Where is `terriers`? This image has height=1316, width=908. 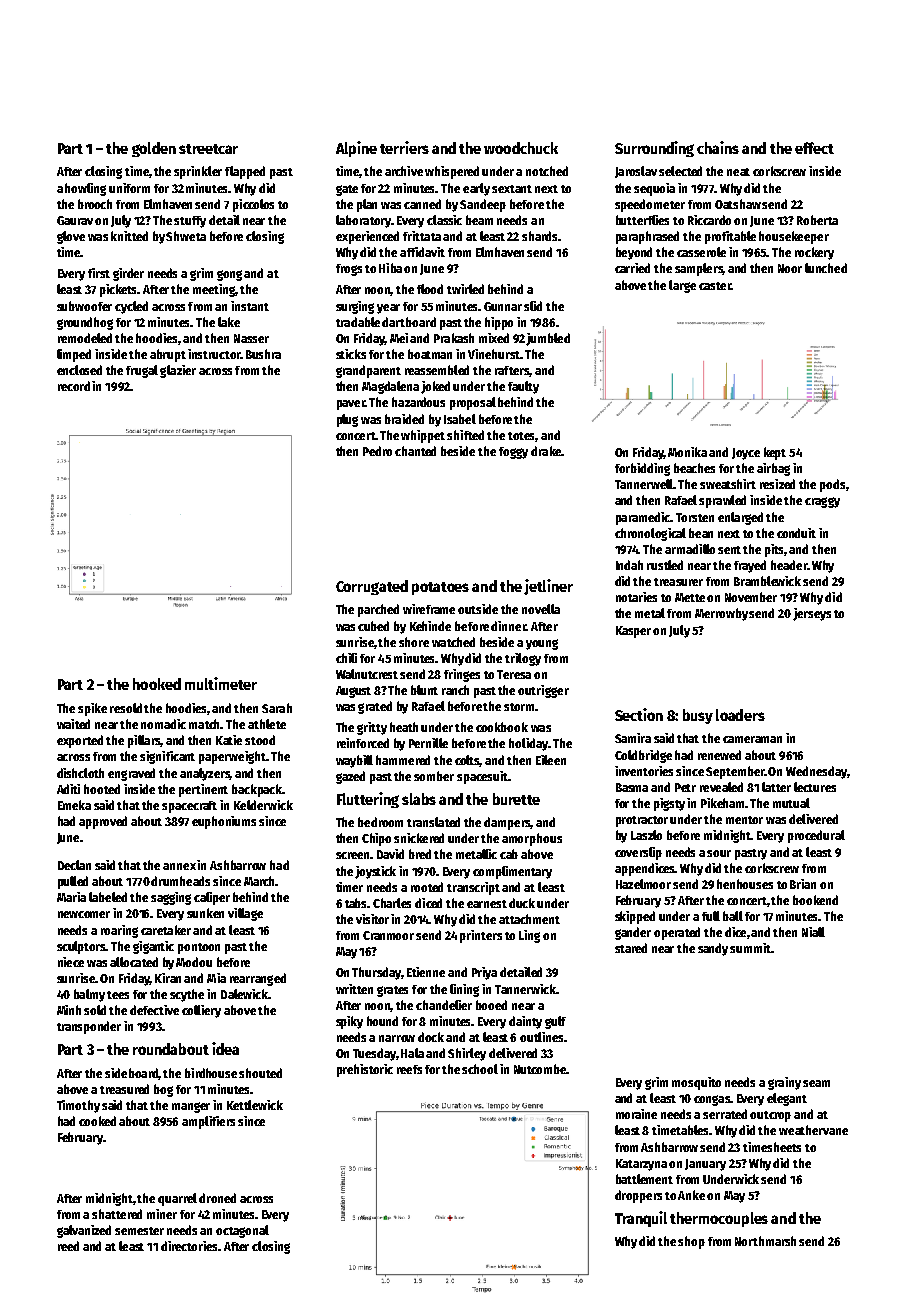
terriers is located at coordinates (404, 147).
